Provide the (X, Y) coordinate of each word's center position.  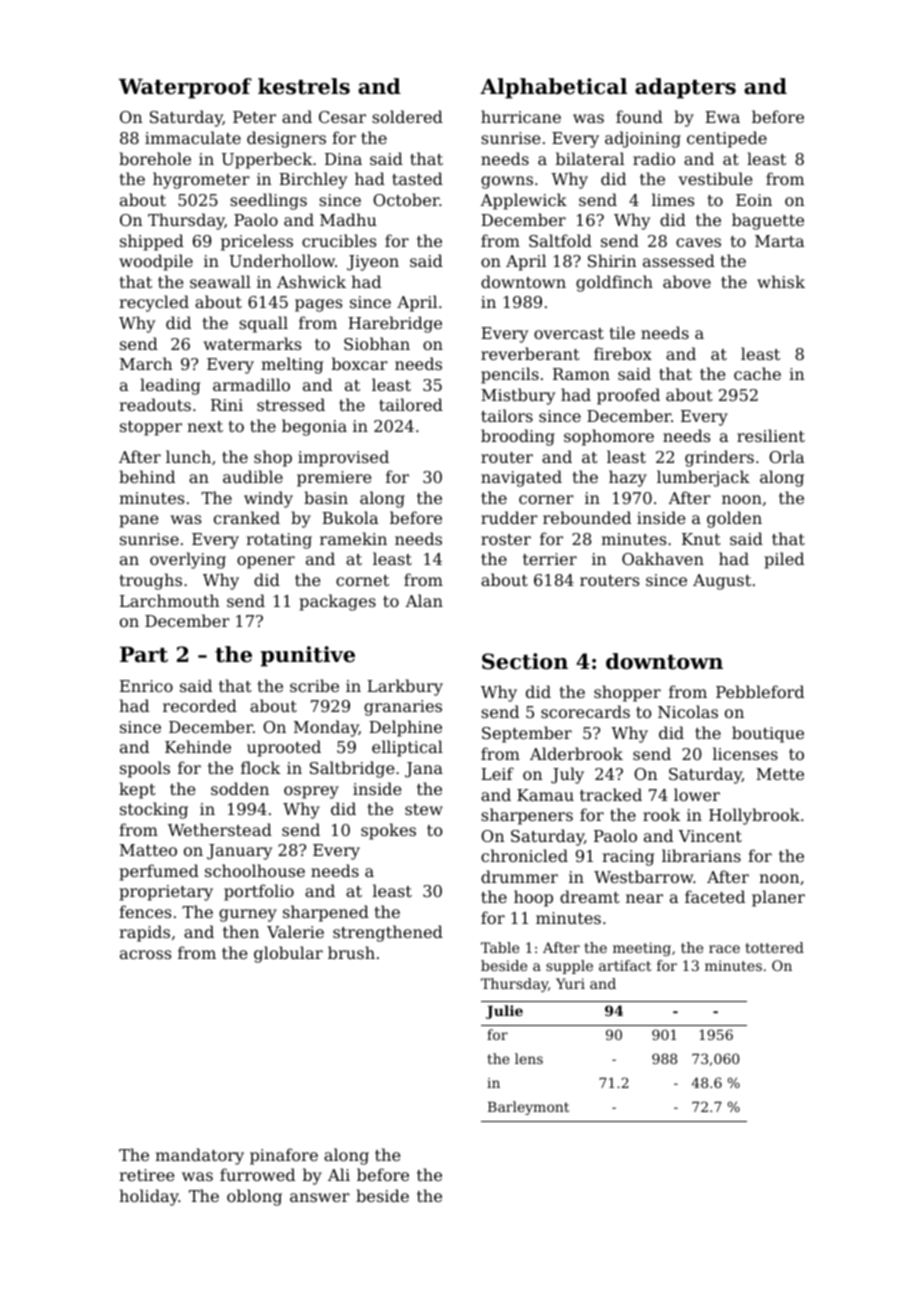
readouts (155, 404)
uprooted (284, 748)
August (722, 582)
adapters (685, 88)
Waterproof (185, 88)
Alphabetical (553, 88)
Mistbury (518, 396)
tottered (774, 947)
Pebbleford (760, 691)
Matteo (148, 850)
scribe (314, 685)
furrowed (257, 1174)
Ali (339, 1174)
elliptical (407, 748)
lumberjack (703, 478)
